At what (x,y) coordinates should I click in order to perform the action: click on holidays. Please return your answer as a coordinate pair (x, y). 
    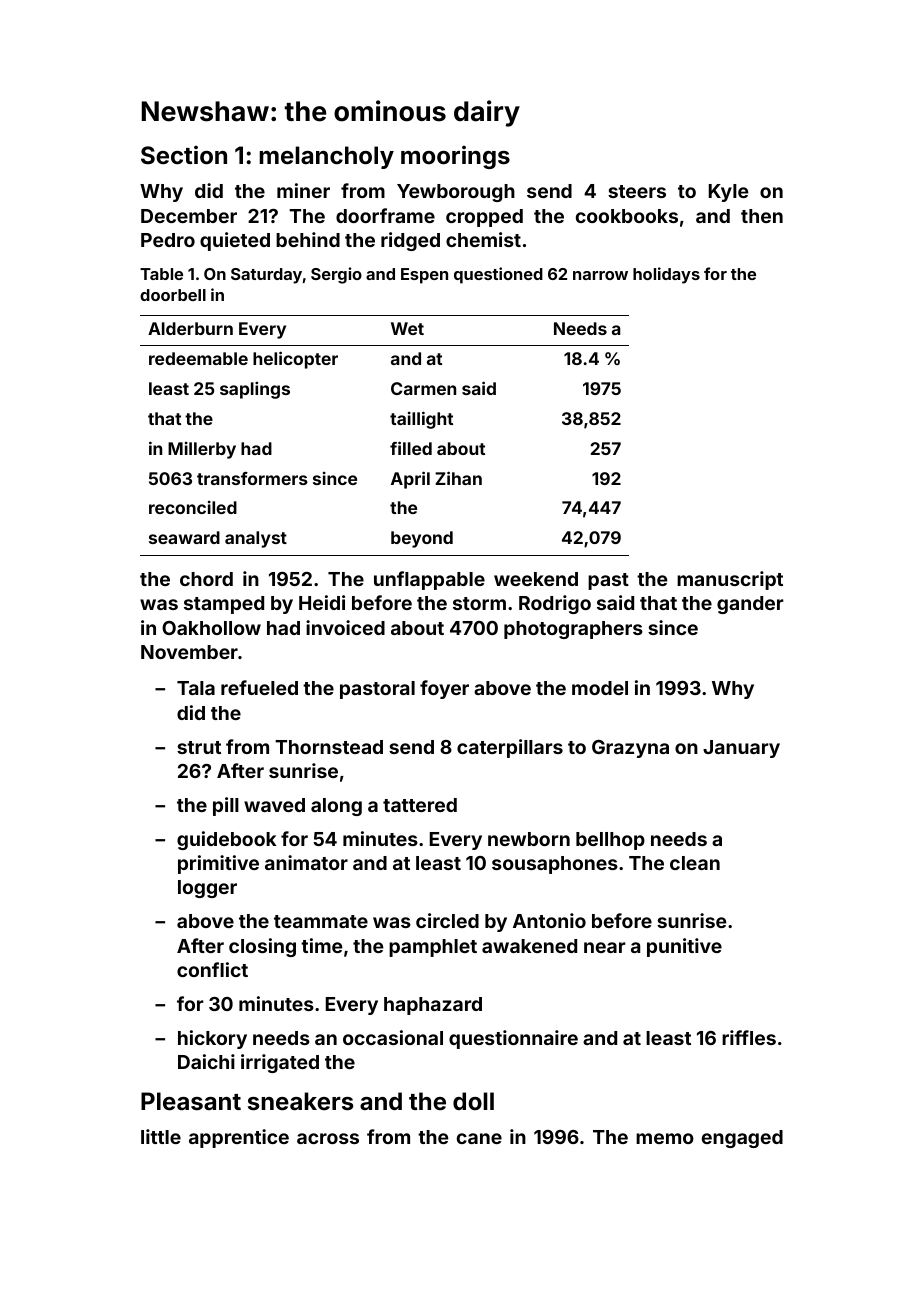
    Looking at the image, I should click on (666, 275).
